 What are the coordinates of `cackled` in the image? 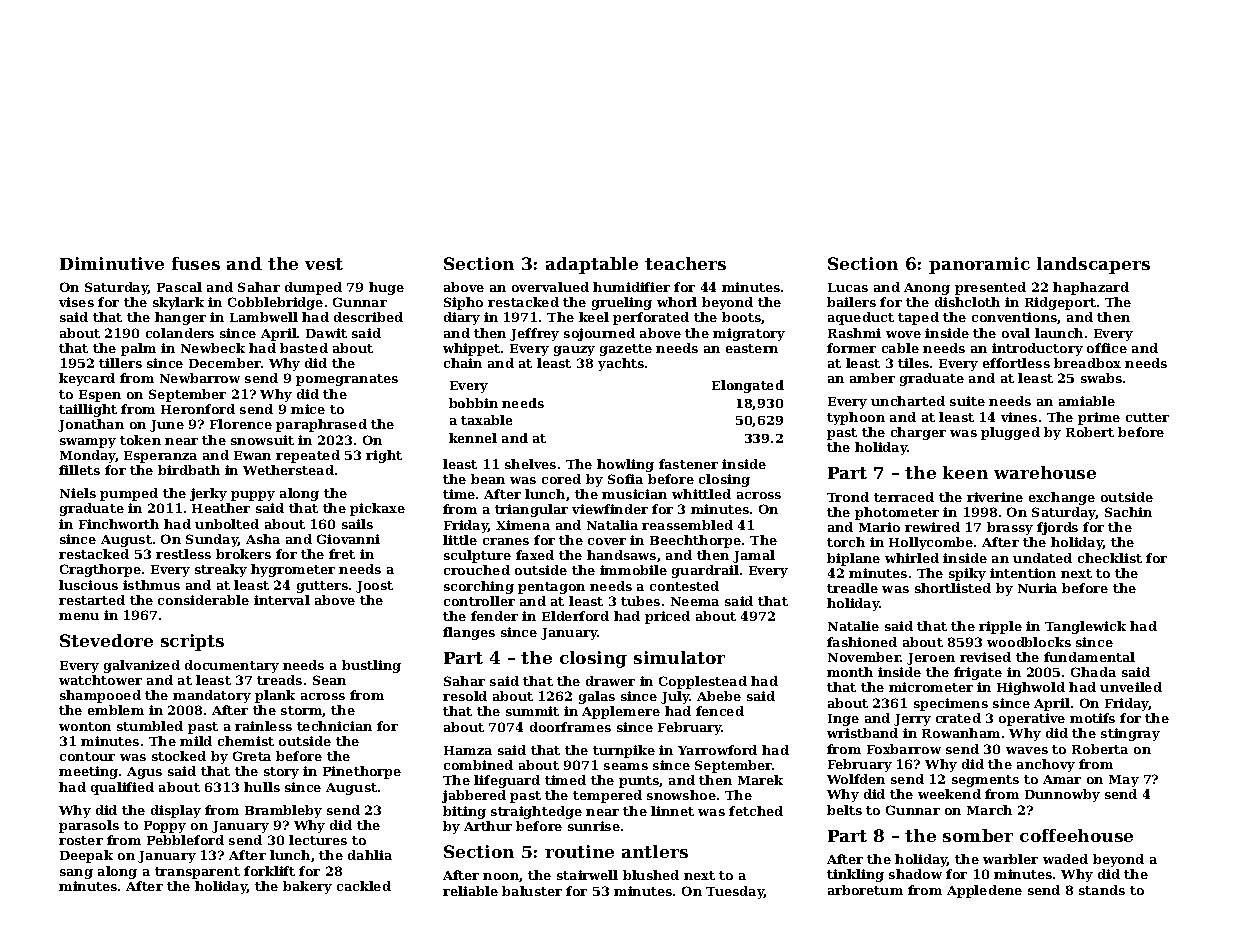 It's located at (364, 886).
